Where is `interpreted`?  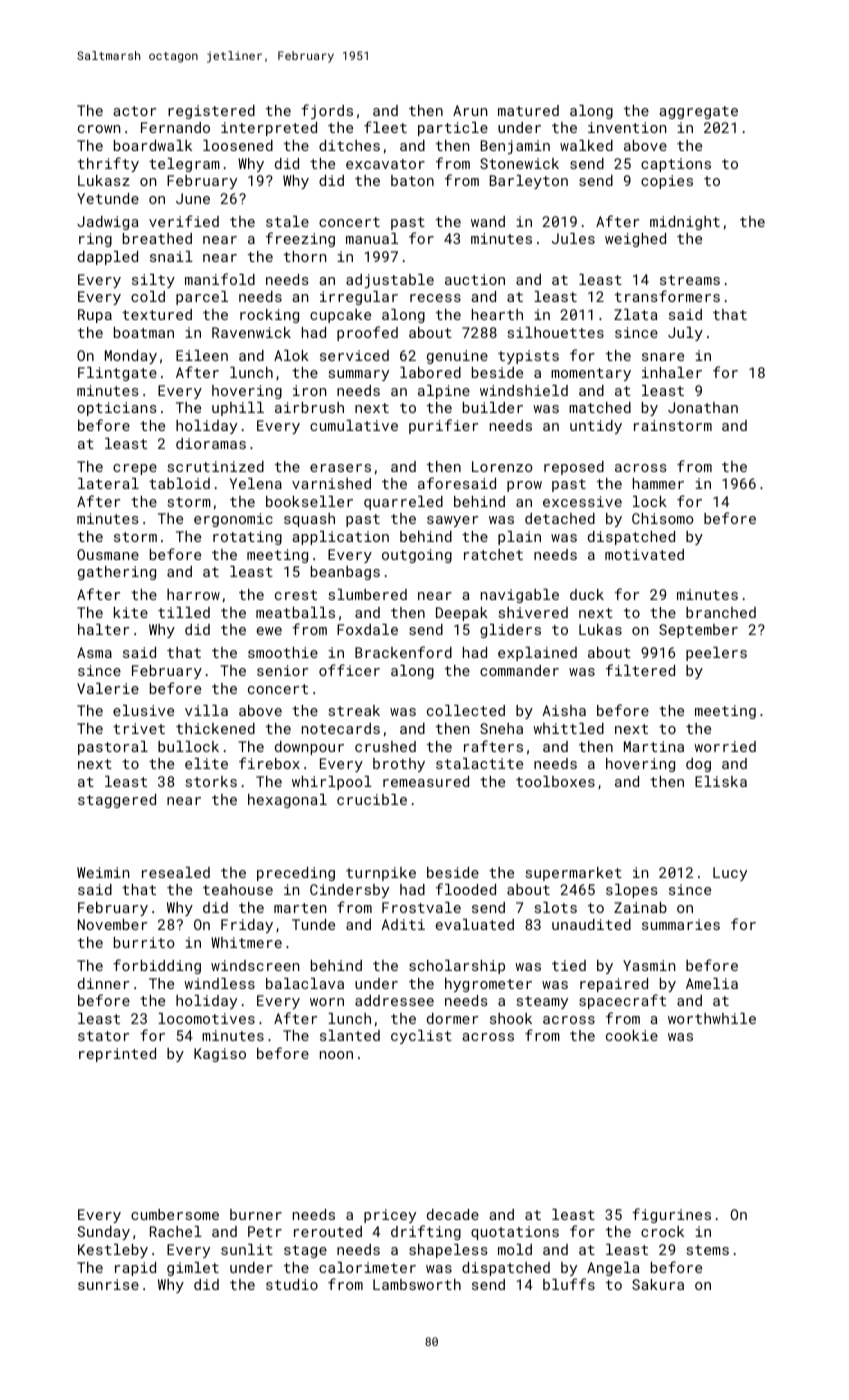
interpreted is located at coordinates (269, 129).
